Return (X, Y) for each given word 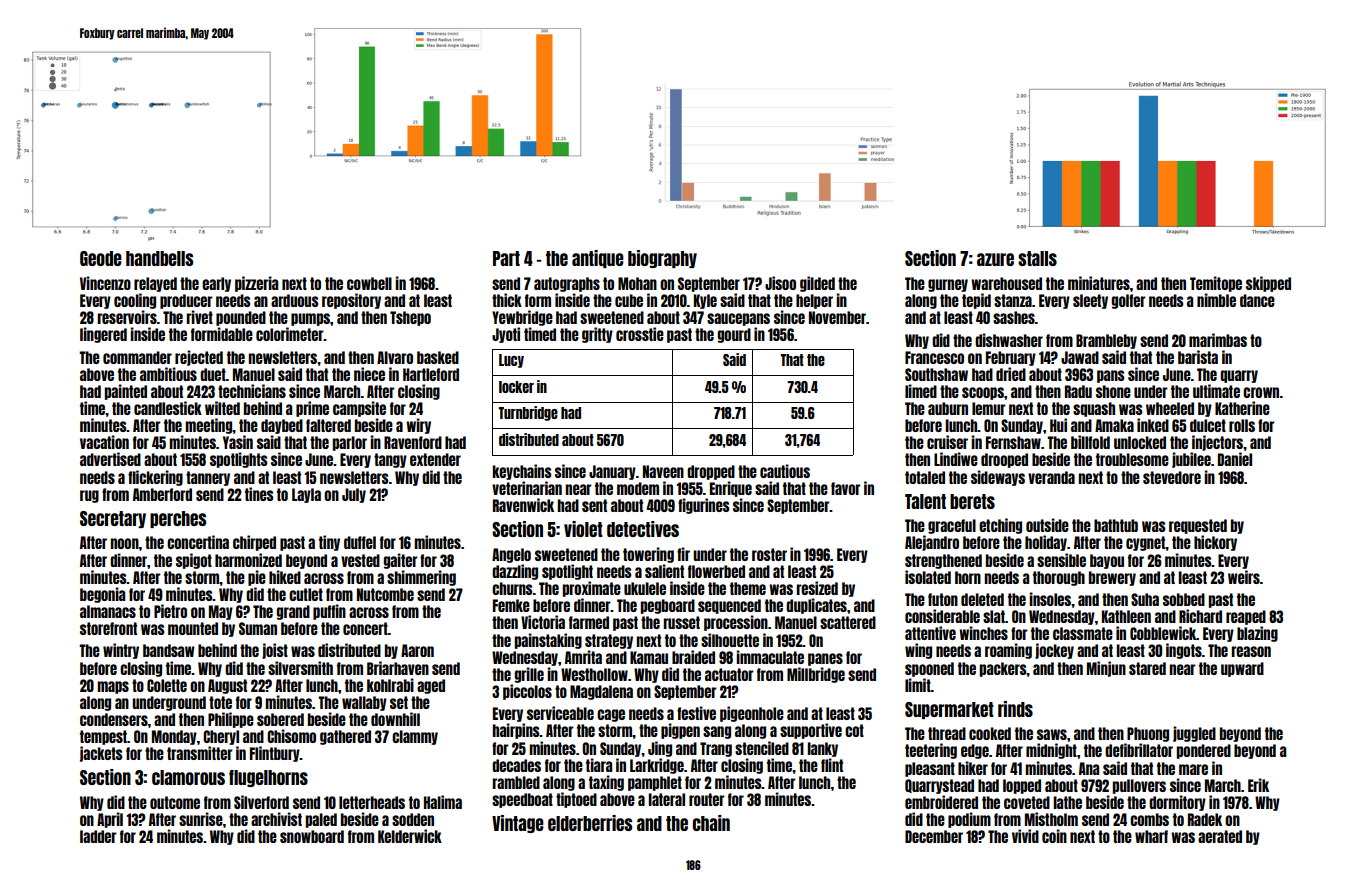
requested (1198, 526)
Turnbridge (528, 413)
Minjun (1106, 669)
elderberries (590, 823)
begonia (102, 595)
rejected (199, 358)
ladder (98, 836)
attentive (930, 633)
